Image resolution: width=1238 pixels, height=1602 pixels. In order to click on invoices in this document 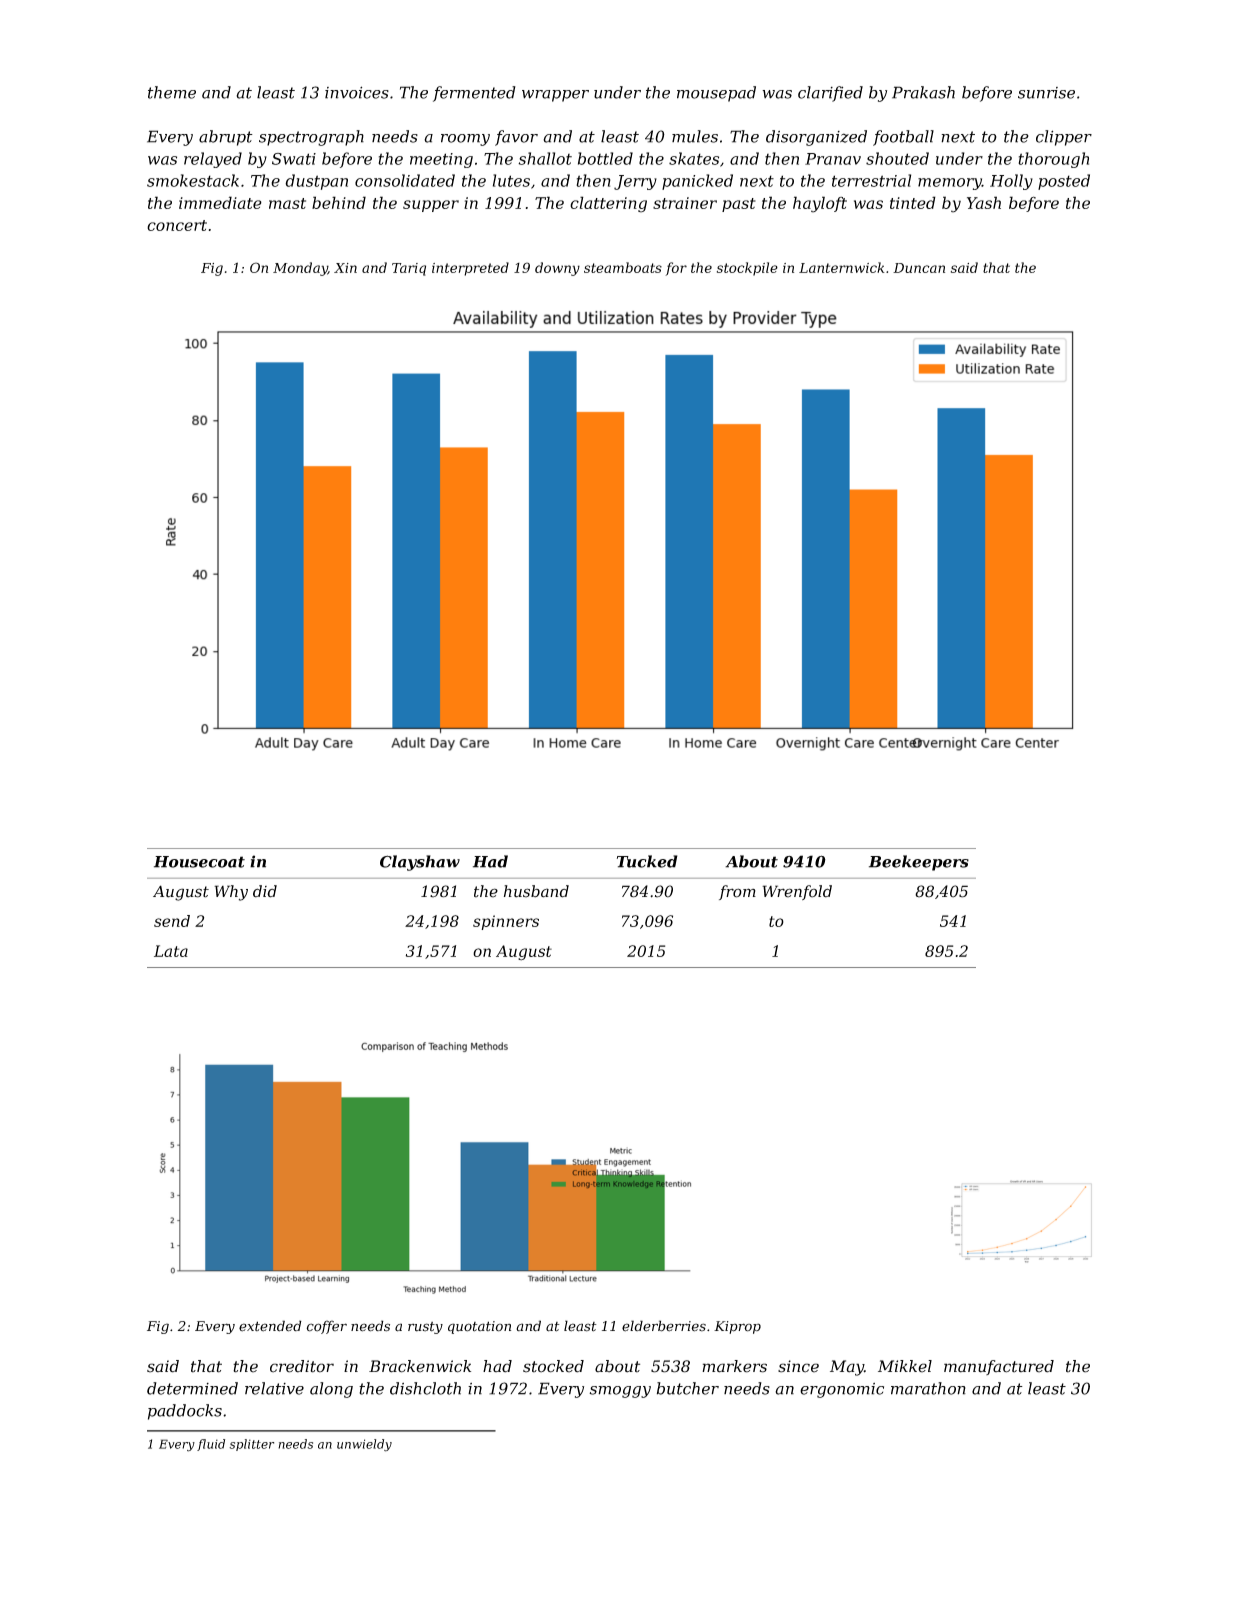, I will do `click(357, 92)`.
